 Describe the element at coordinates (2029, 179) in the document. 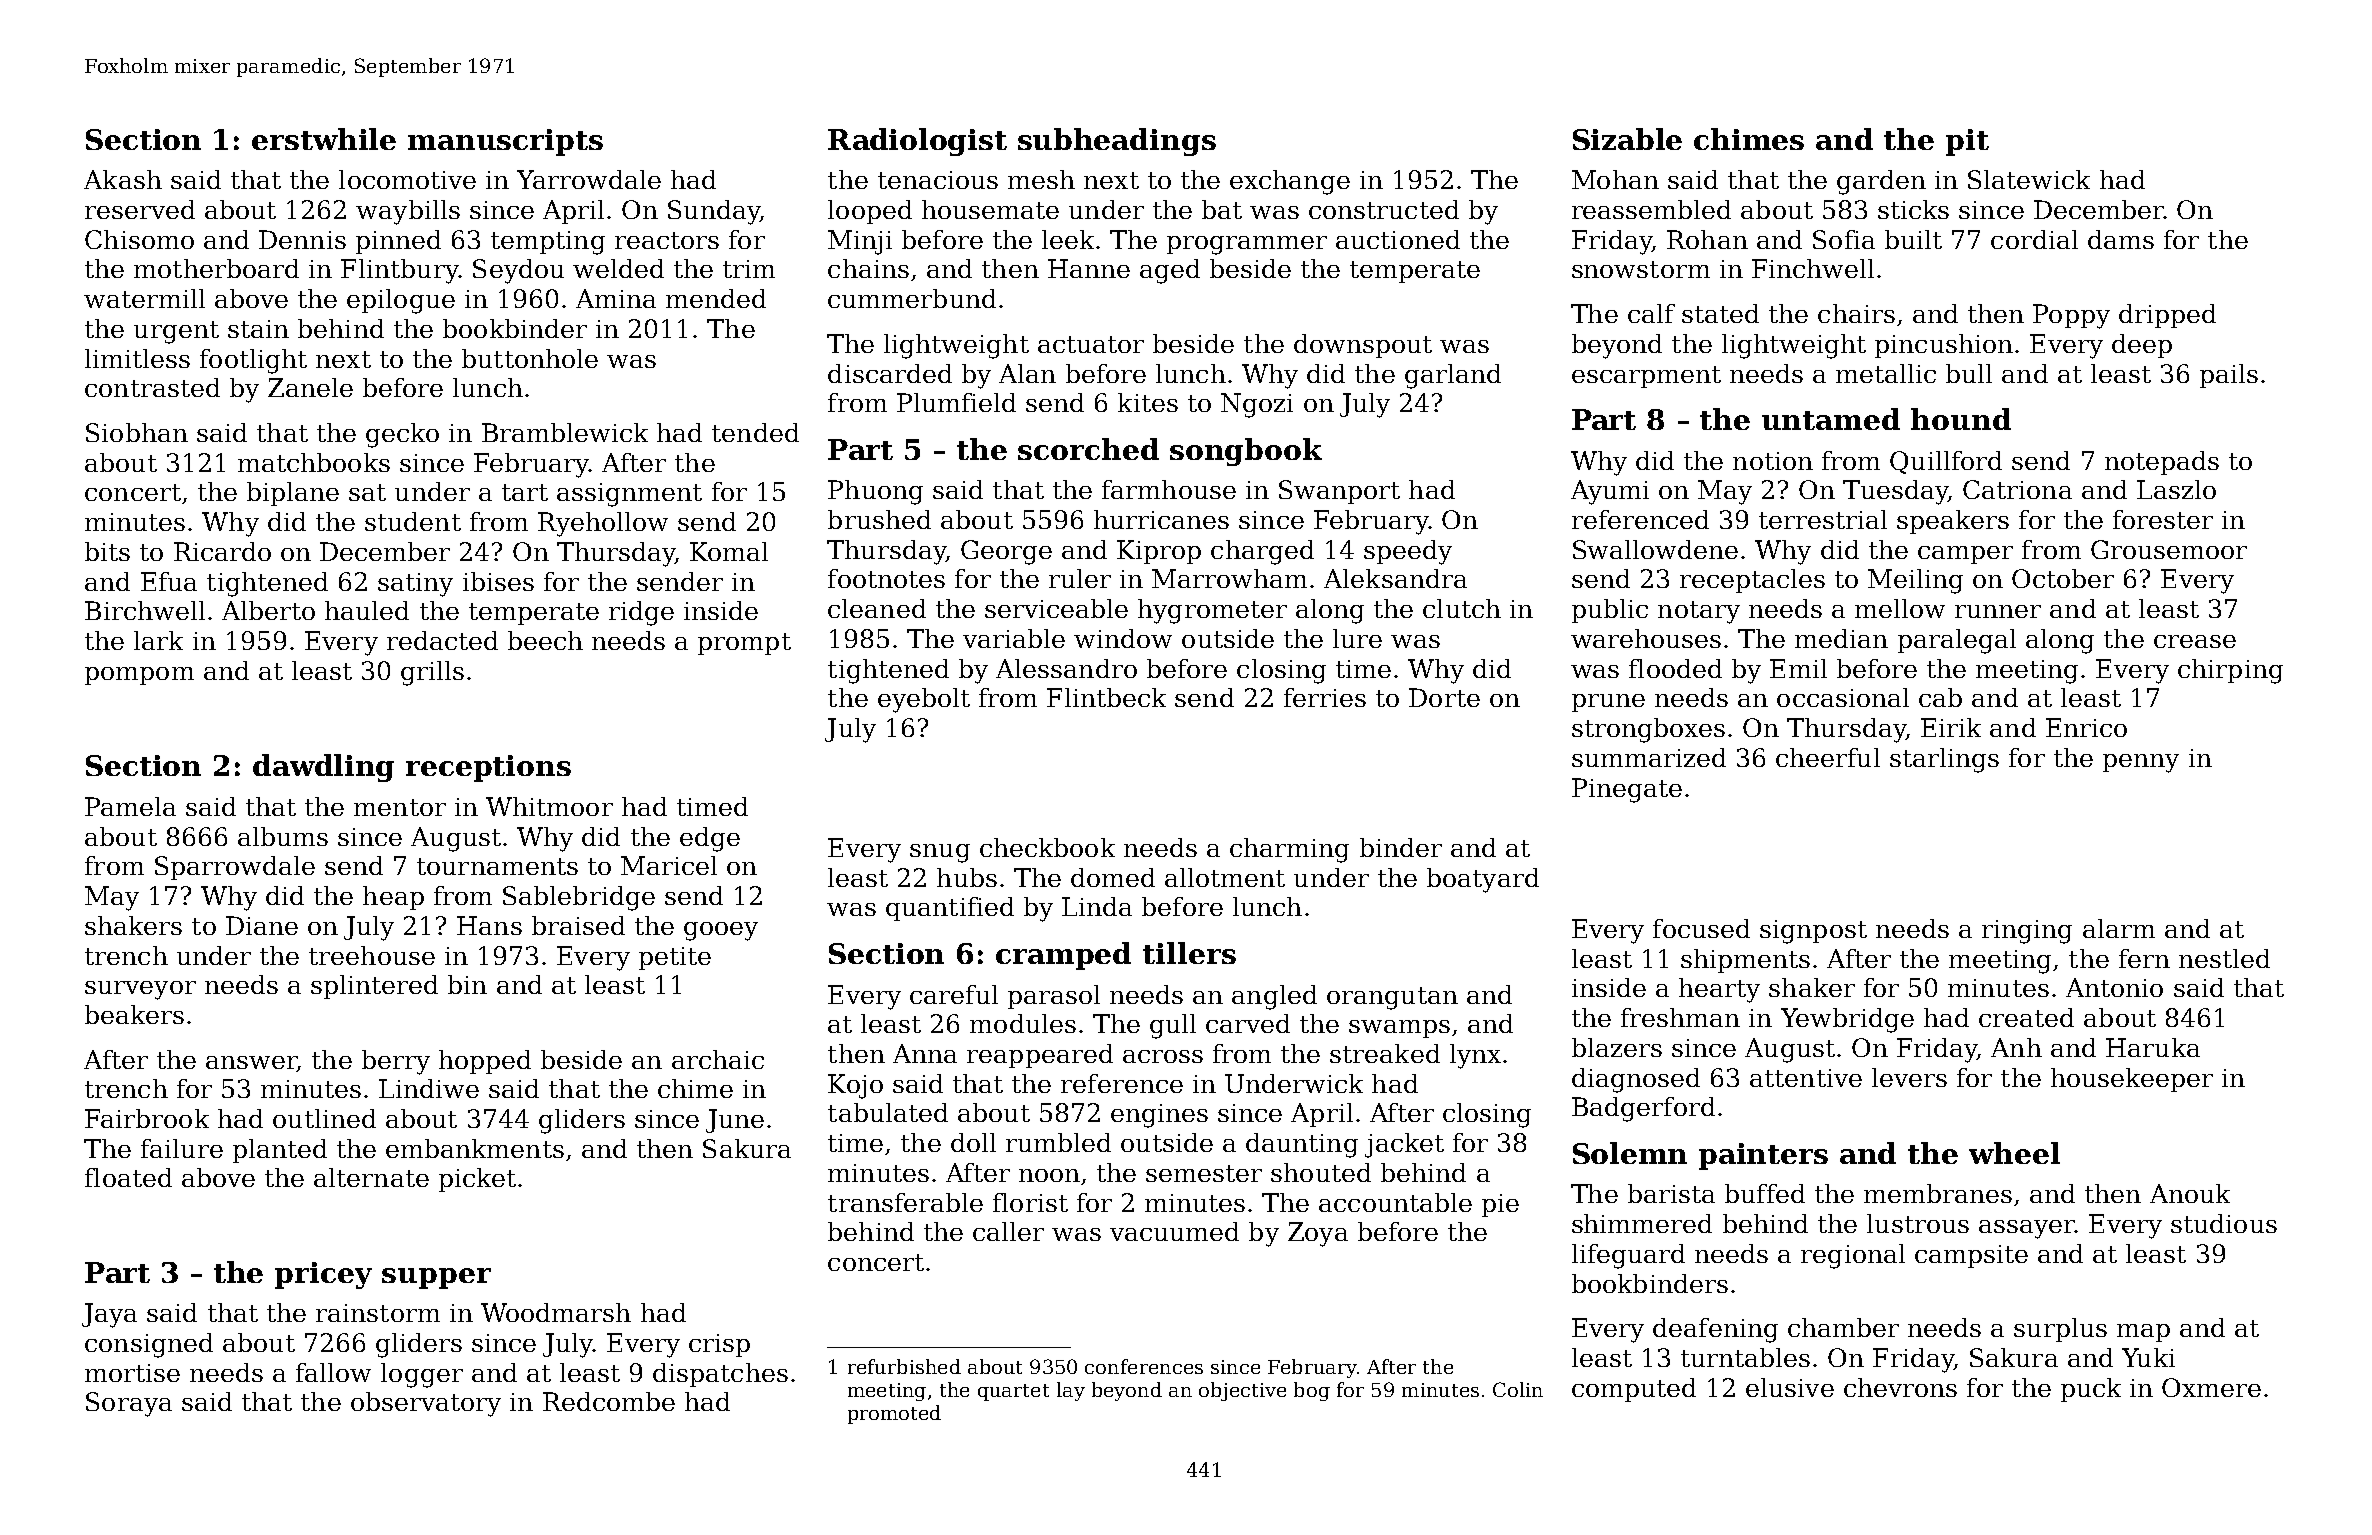

I see `Slatewick` at that location.
